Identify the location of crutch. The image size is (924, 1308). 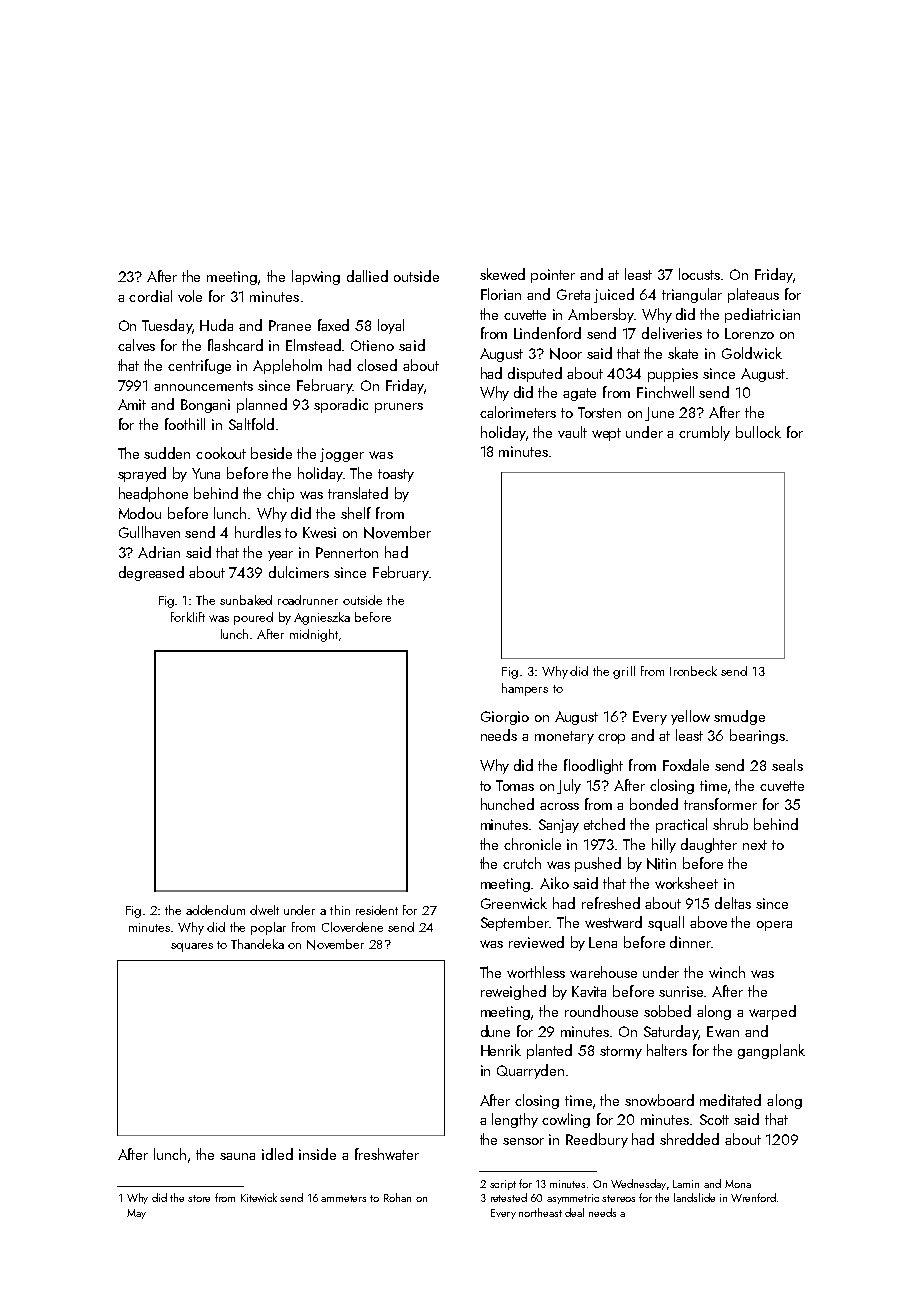
(522, 863).
